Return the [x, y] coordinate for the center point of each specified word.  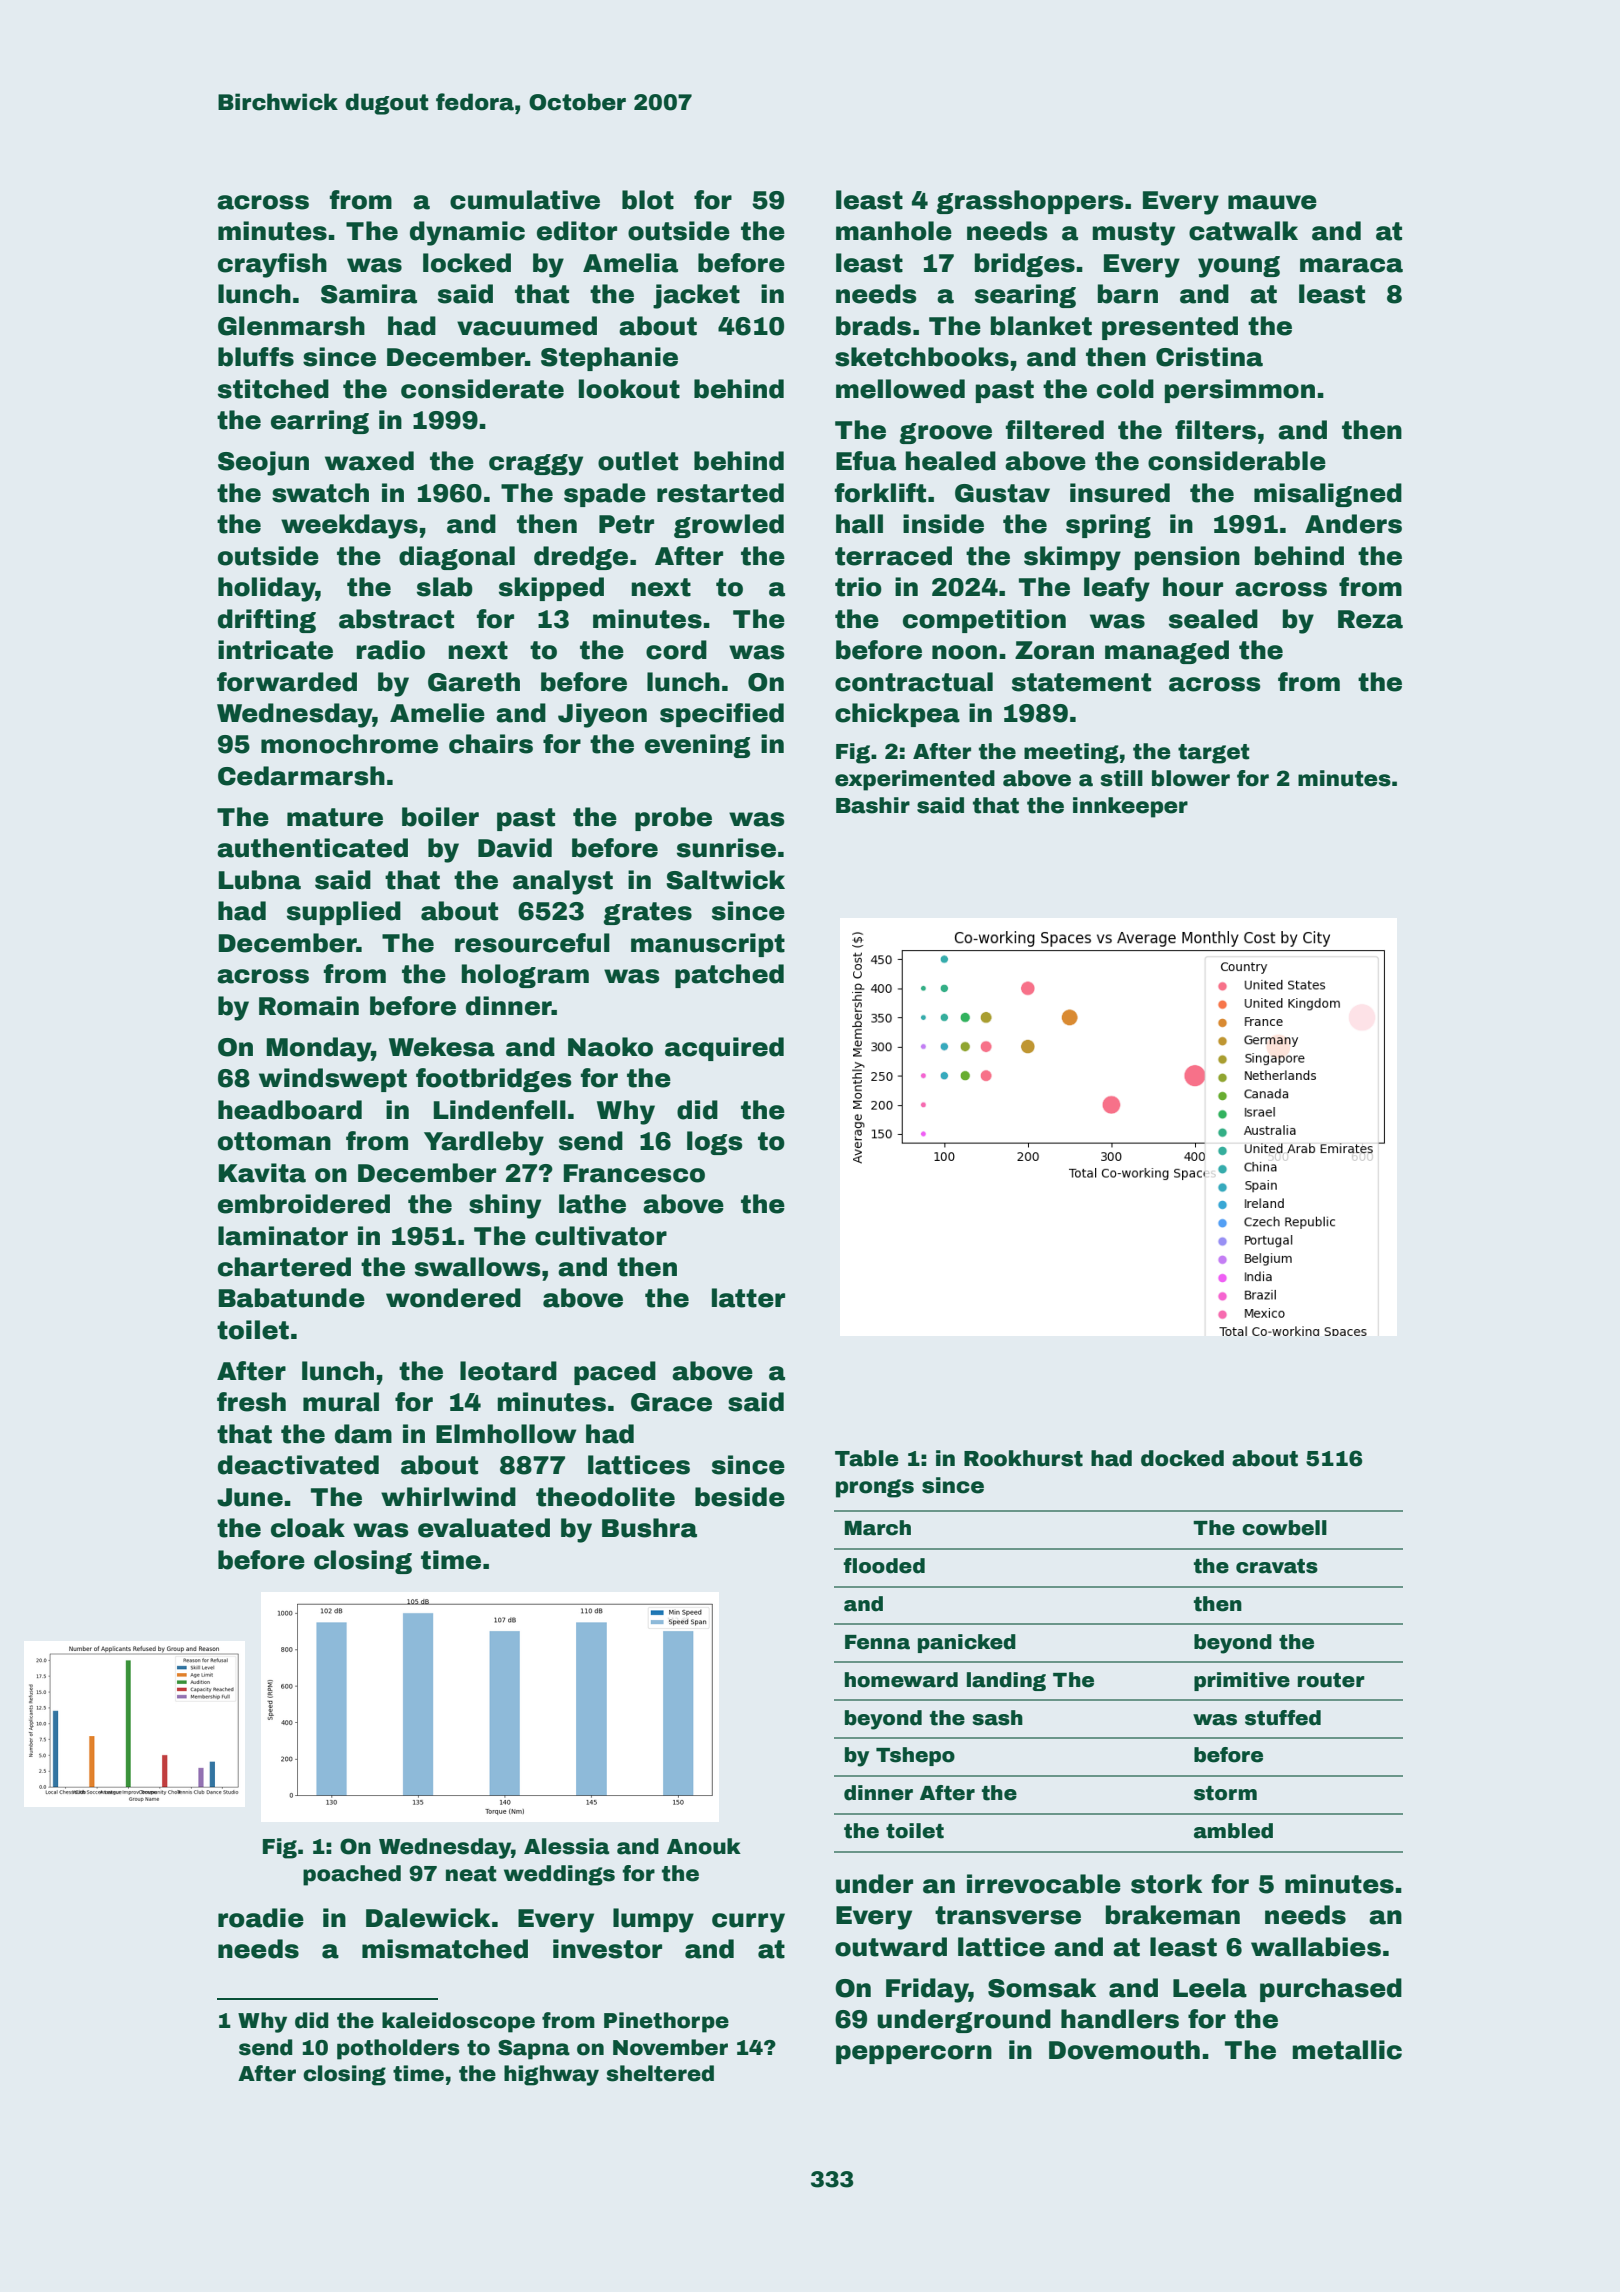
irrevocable [1044, 1884]
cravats [1277, 1566]
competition [984, 621]
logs [715, 1143]
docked [1182, 1458]
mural [341, 1402]
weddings [559, 1875]
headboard [290, 1110]
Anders [1353, 524]
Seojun [263, 463]
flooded [884, 1566]
